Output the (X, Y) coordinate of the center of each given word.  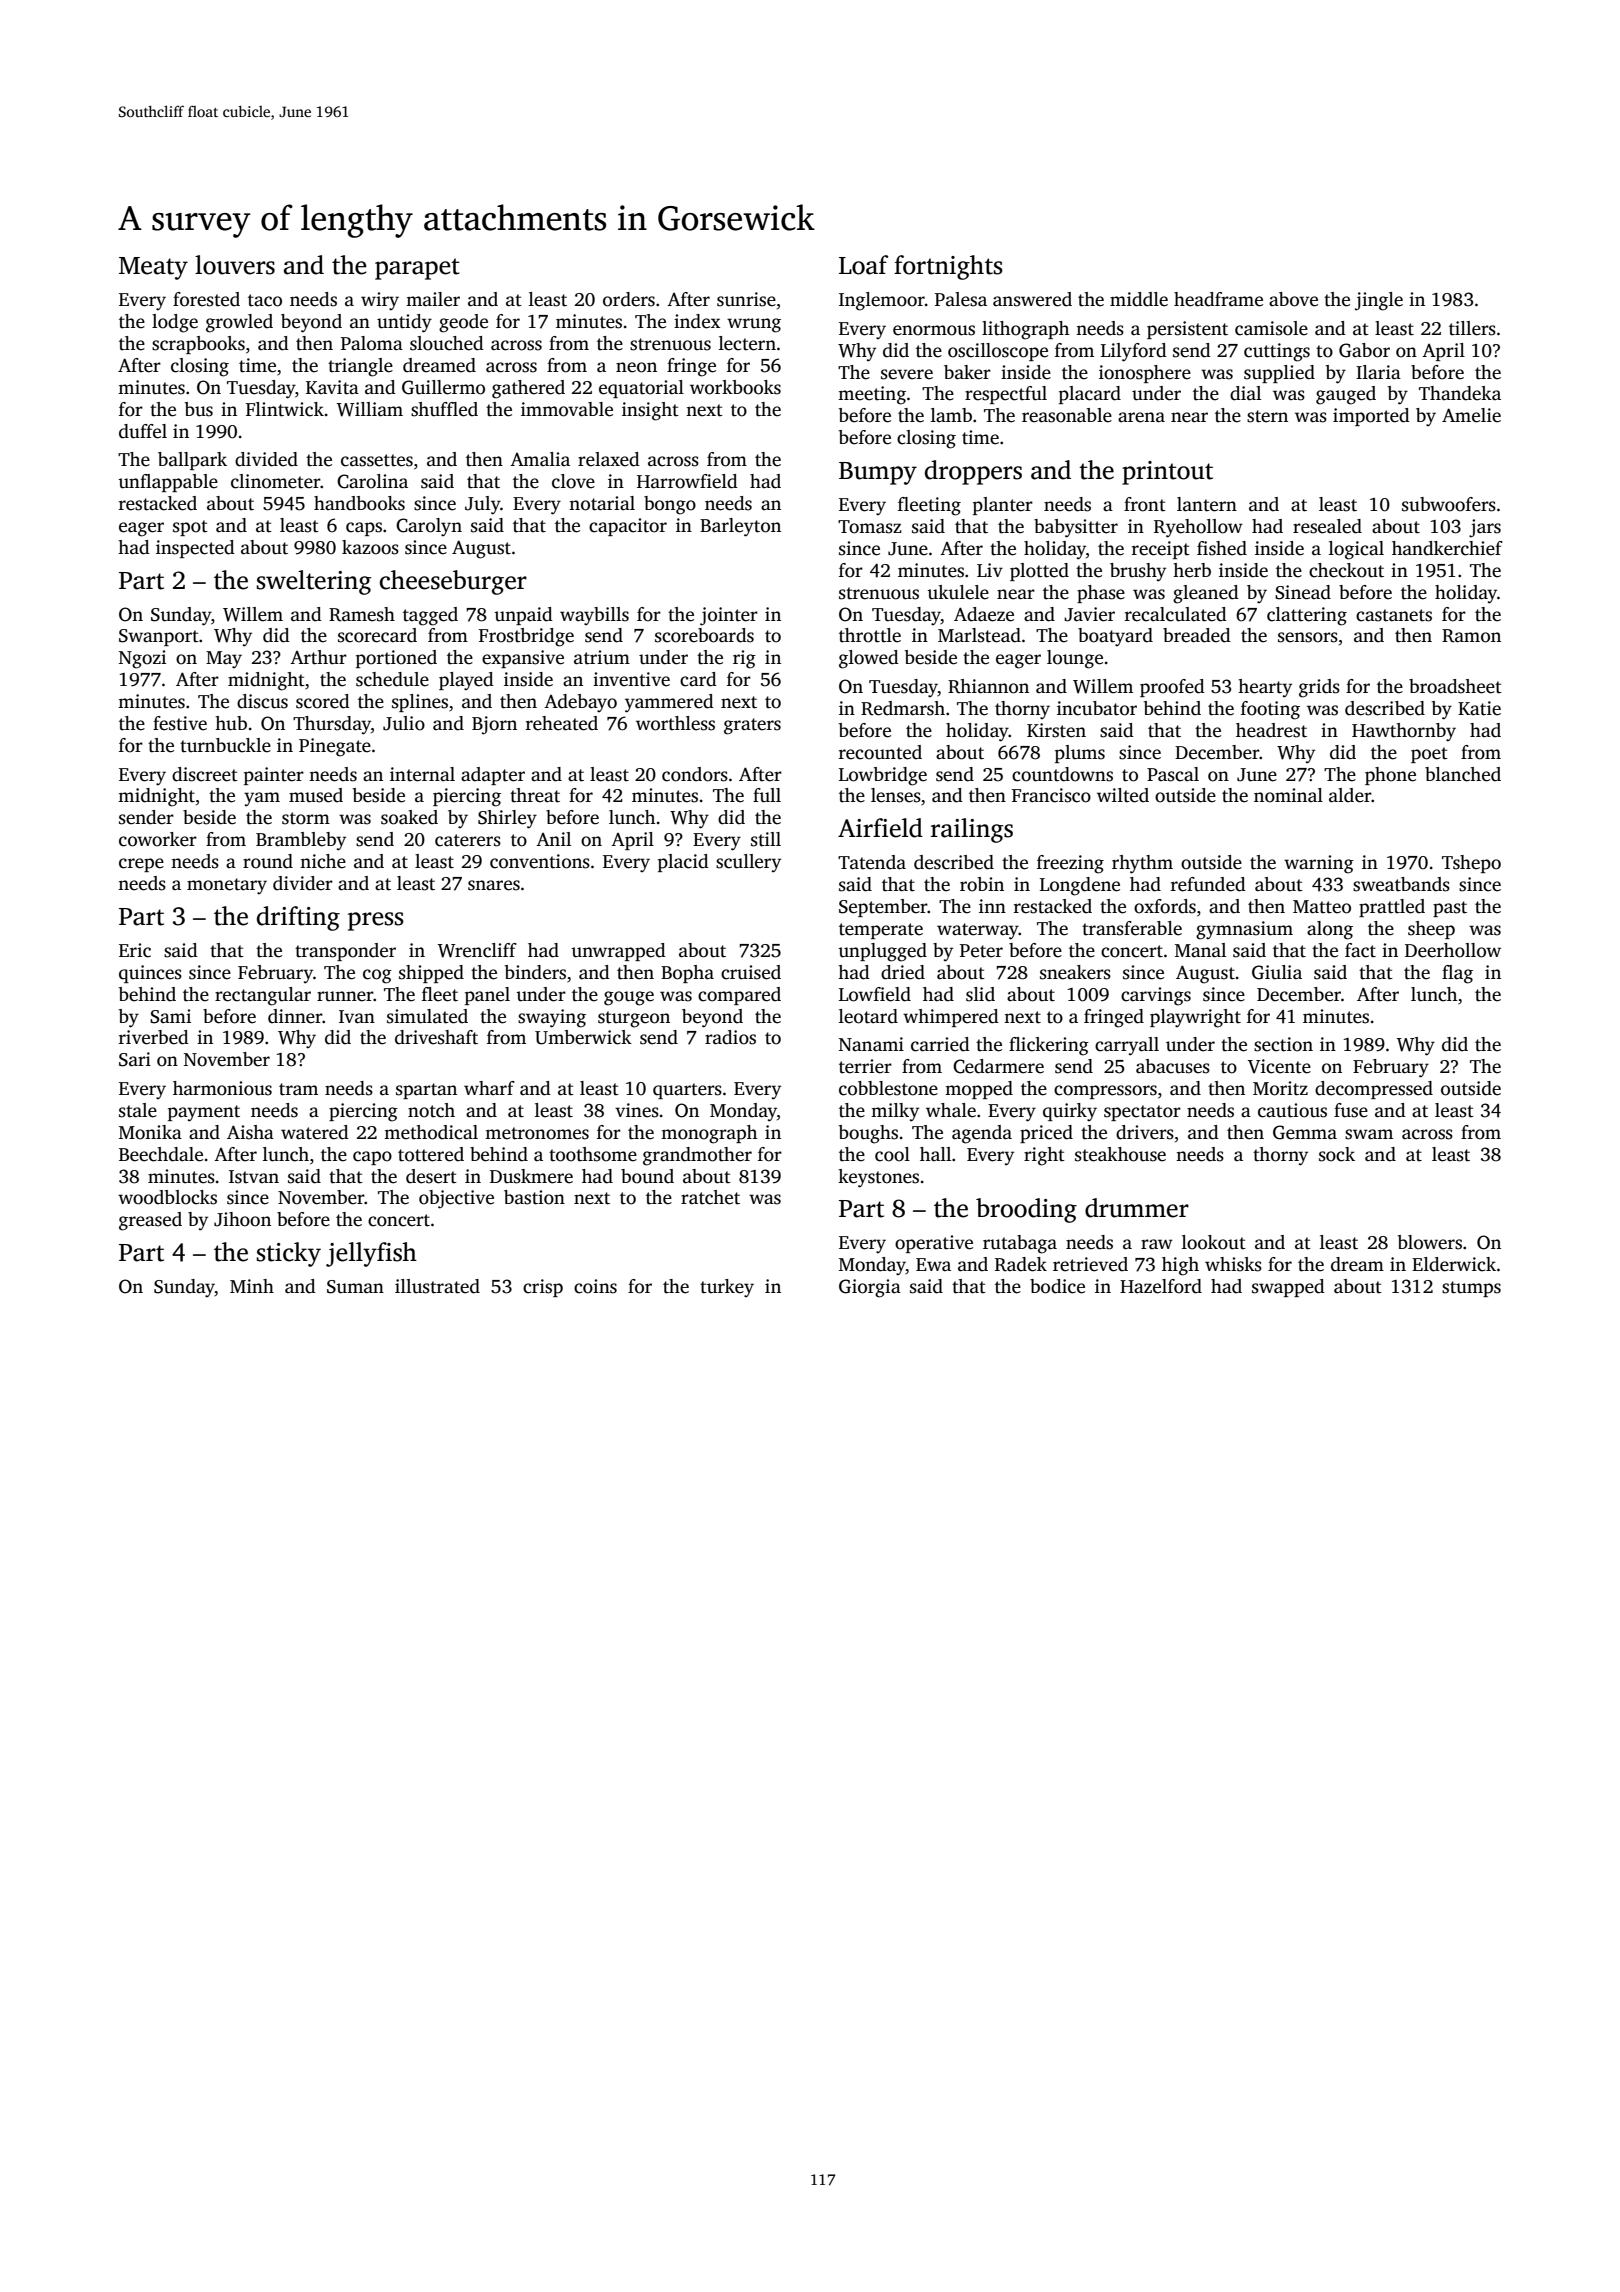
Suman (355, 1287)
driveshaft (436, 1037)
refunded (1208, 884)
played (466, 681)
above (1293, 299)
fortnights (948, 267)
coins (595, 1286)
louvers (235, 265)
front (1145, 504)
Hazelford (1161, 1286)
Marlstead (979, 635)
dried (903, 972)
